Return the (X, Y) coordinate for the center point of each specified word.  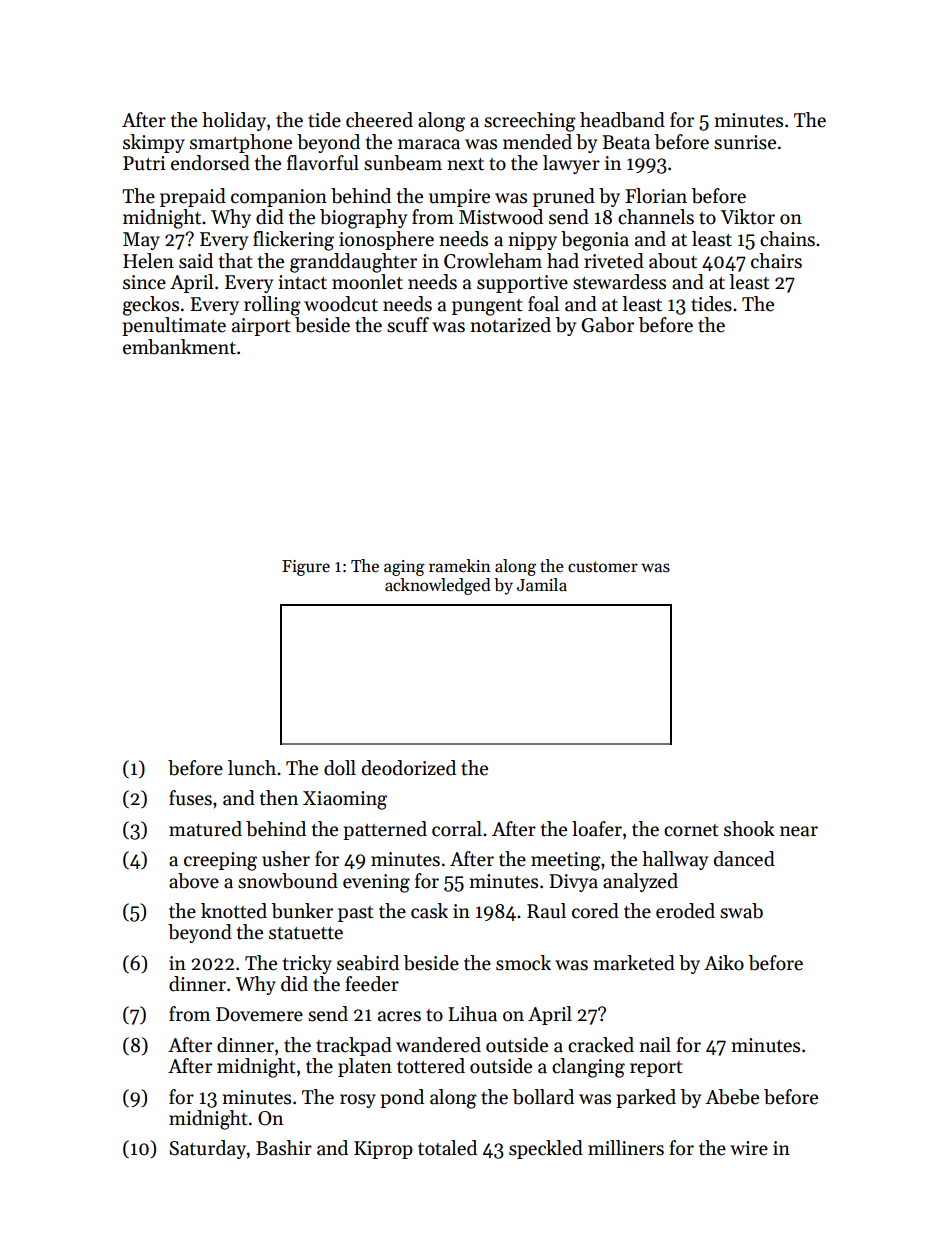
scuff (408, 325)
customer (603, 567)
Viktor (748, 217)
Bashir (284, 1148)
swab (741, 911)
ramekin (460, 566)
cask (429, 911)
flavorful (323, 163)
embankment (179, 347)
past (356, 914)
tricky (307, 964)
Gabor (607, 325)
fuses (190, 798)
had (563, 261)
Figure (306, 568)
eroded (685, 911)
